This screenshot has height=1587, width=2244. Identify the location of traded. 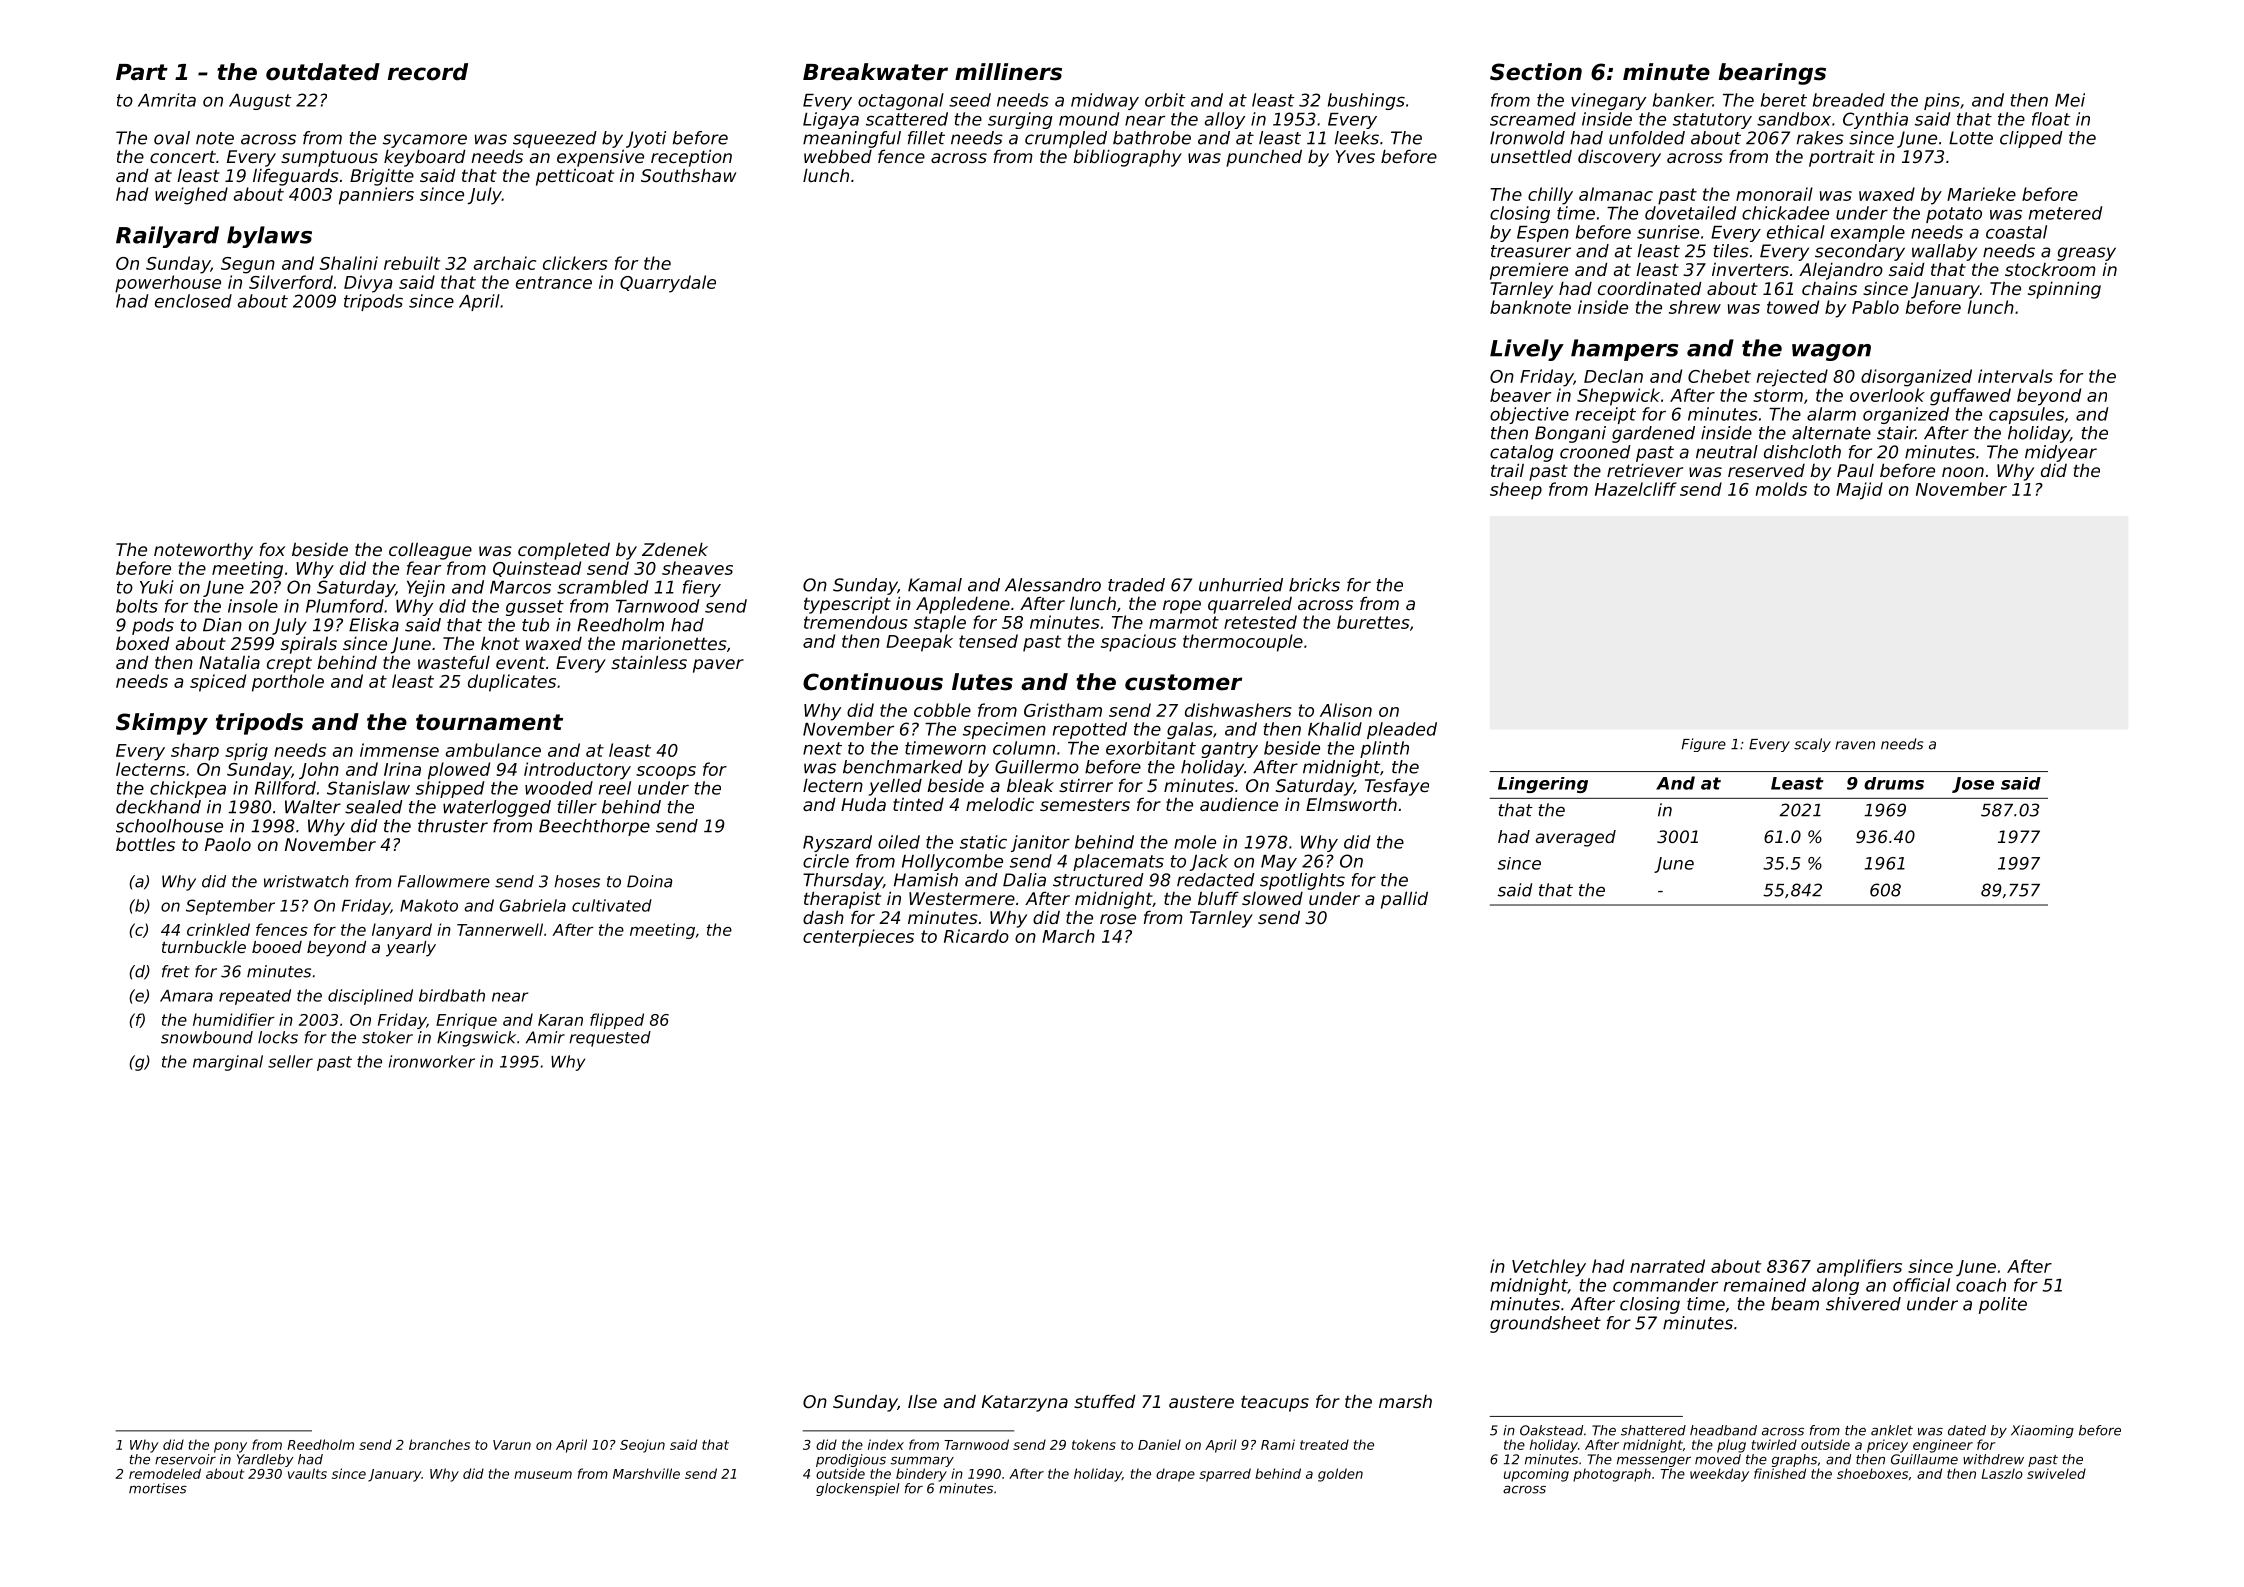
(1136, 585).
